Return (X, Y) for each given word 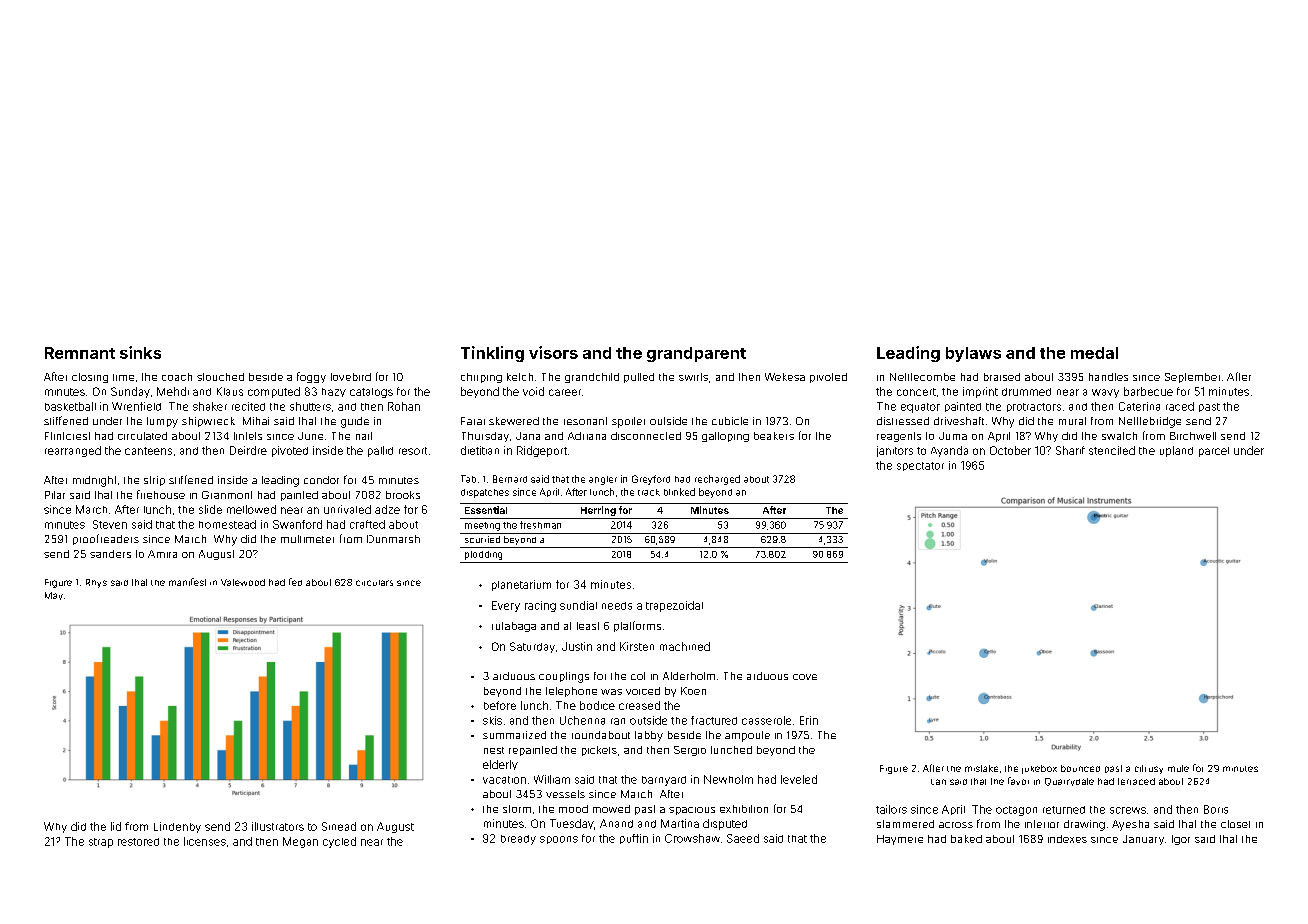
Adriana (587, 436)
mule (1178, 768)
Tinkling (492, 354)
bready (518, 840)
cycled (339, 842)
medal (1094, 353)
